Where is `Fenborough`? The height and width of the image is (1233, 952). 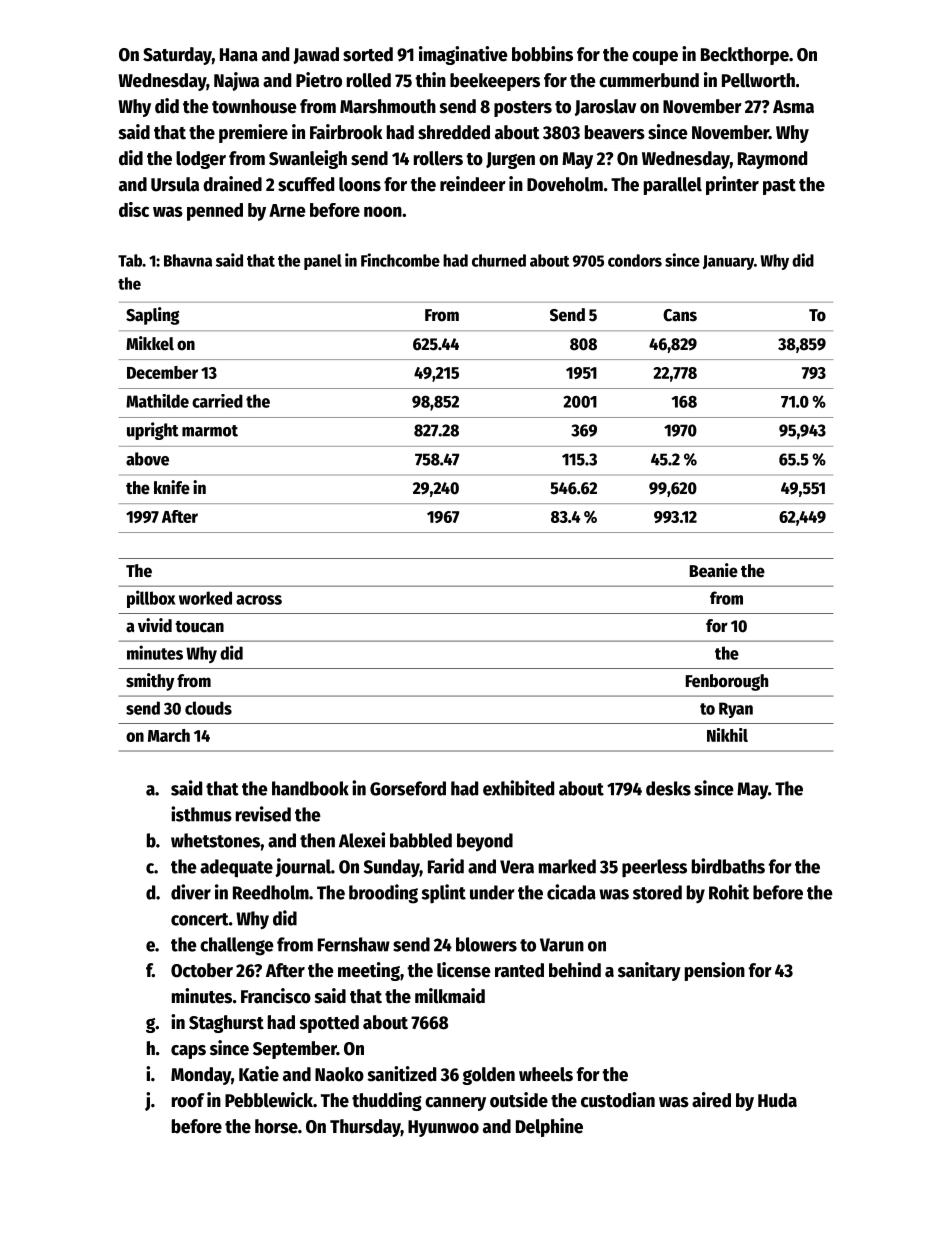 Fenborough is located at coordinates (727, 682).
